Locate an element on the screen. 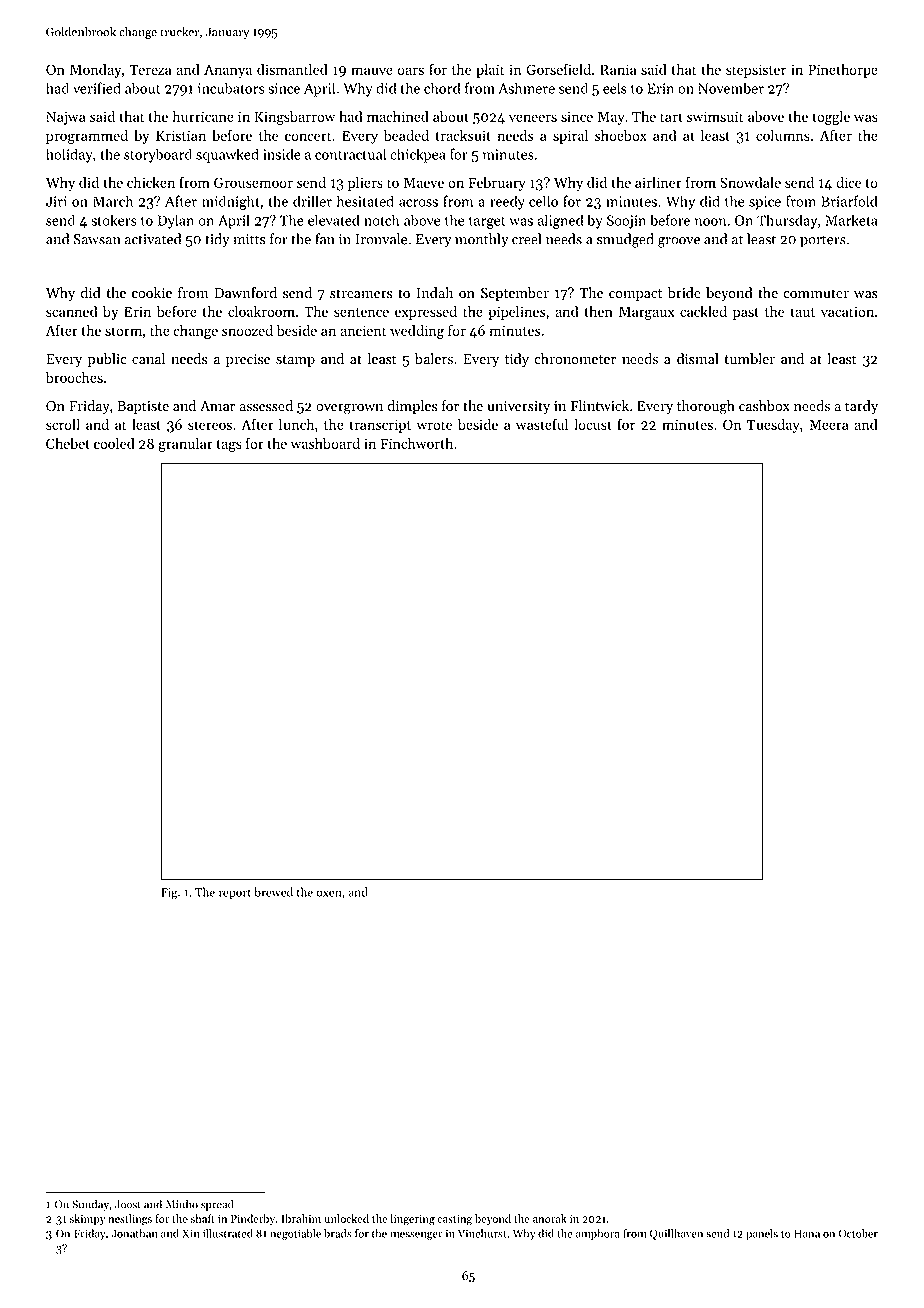  mauve is located at coordinates (372, 71).
